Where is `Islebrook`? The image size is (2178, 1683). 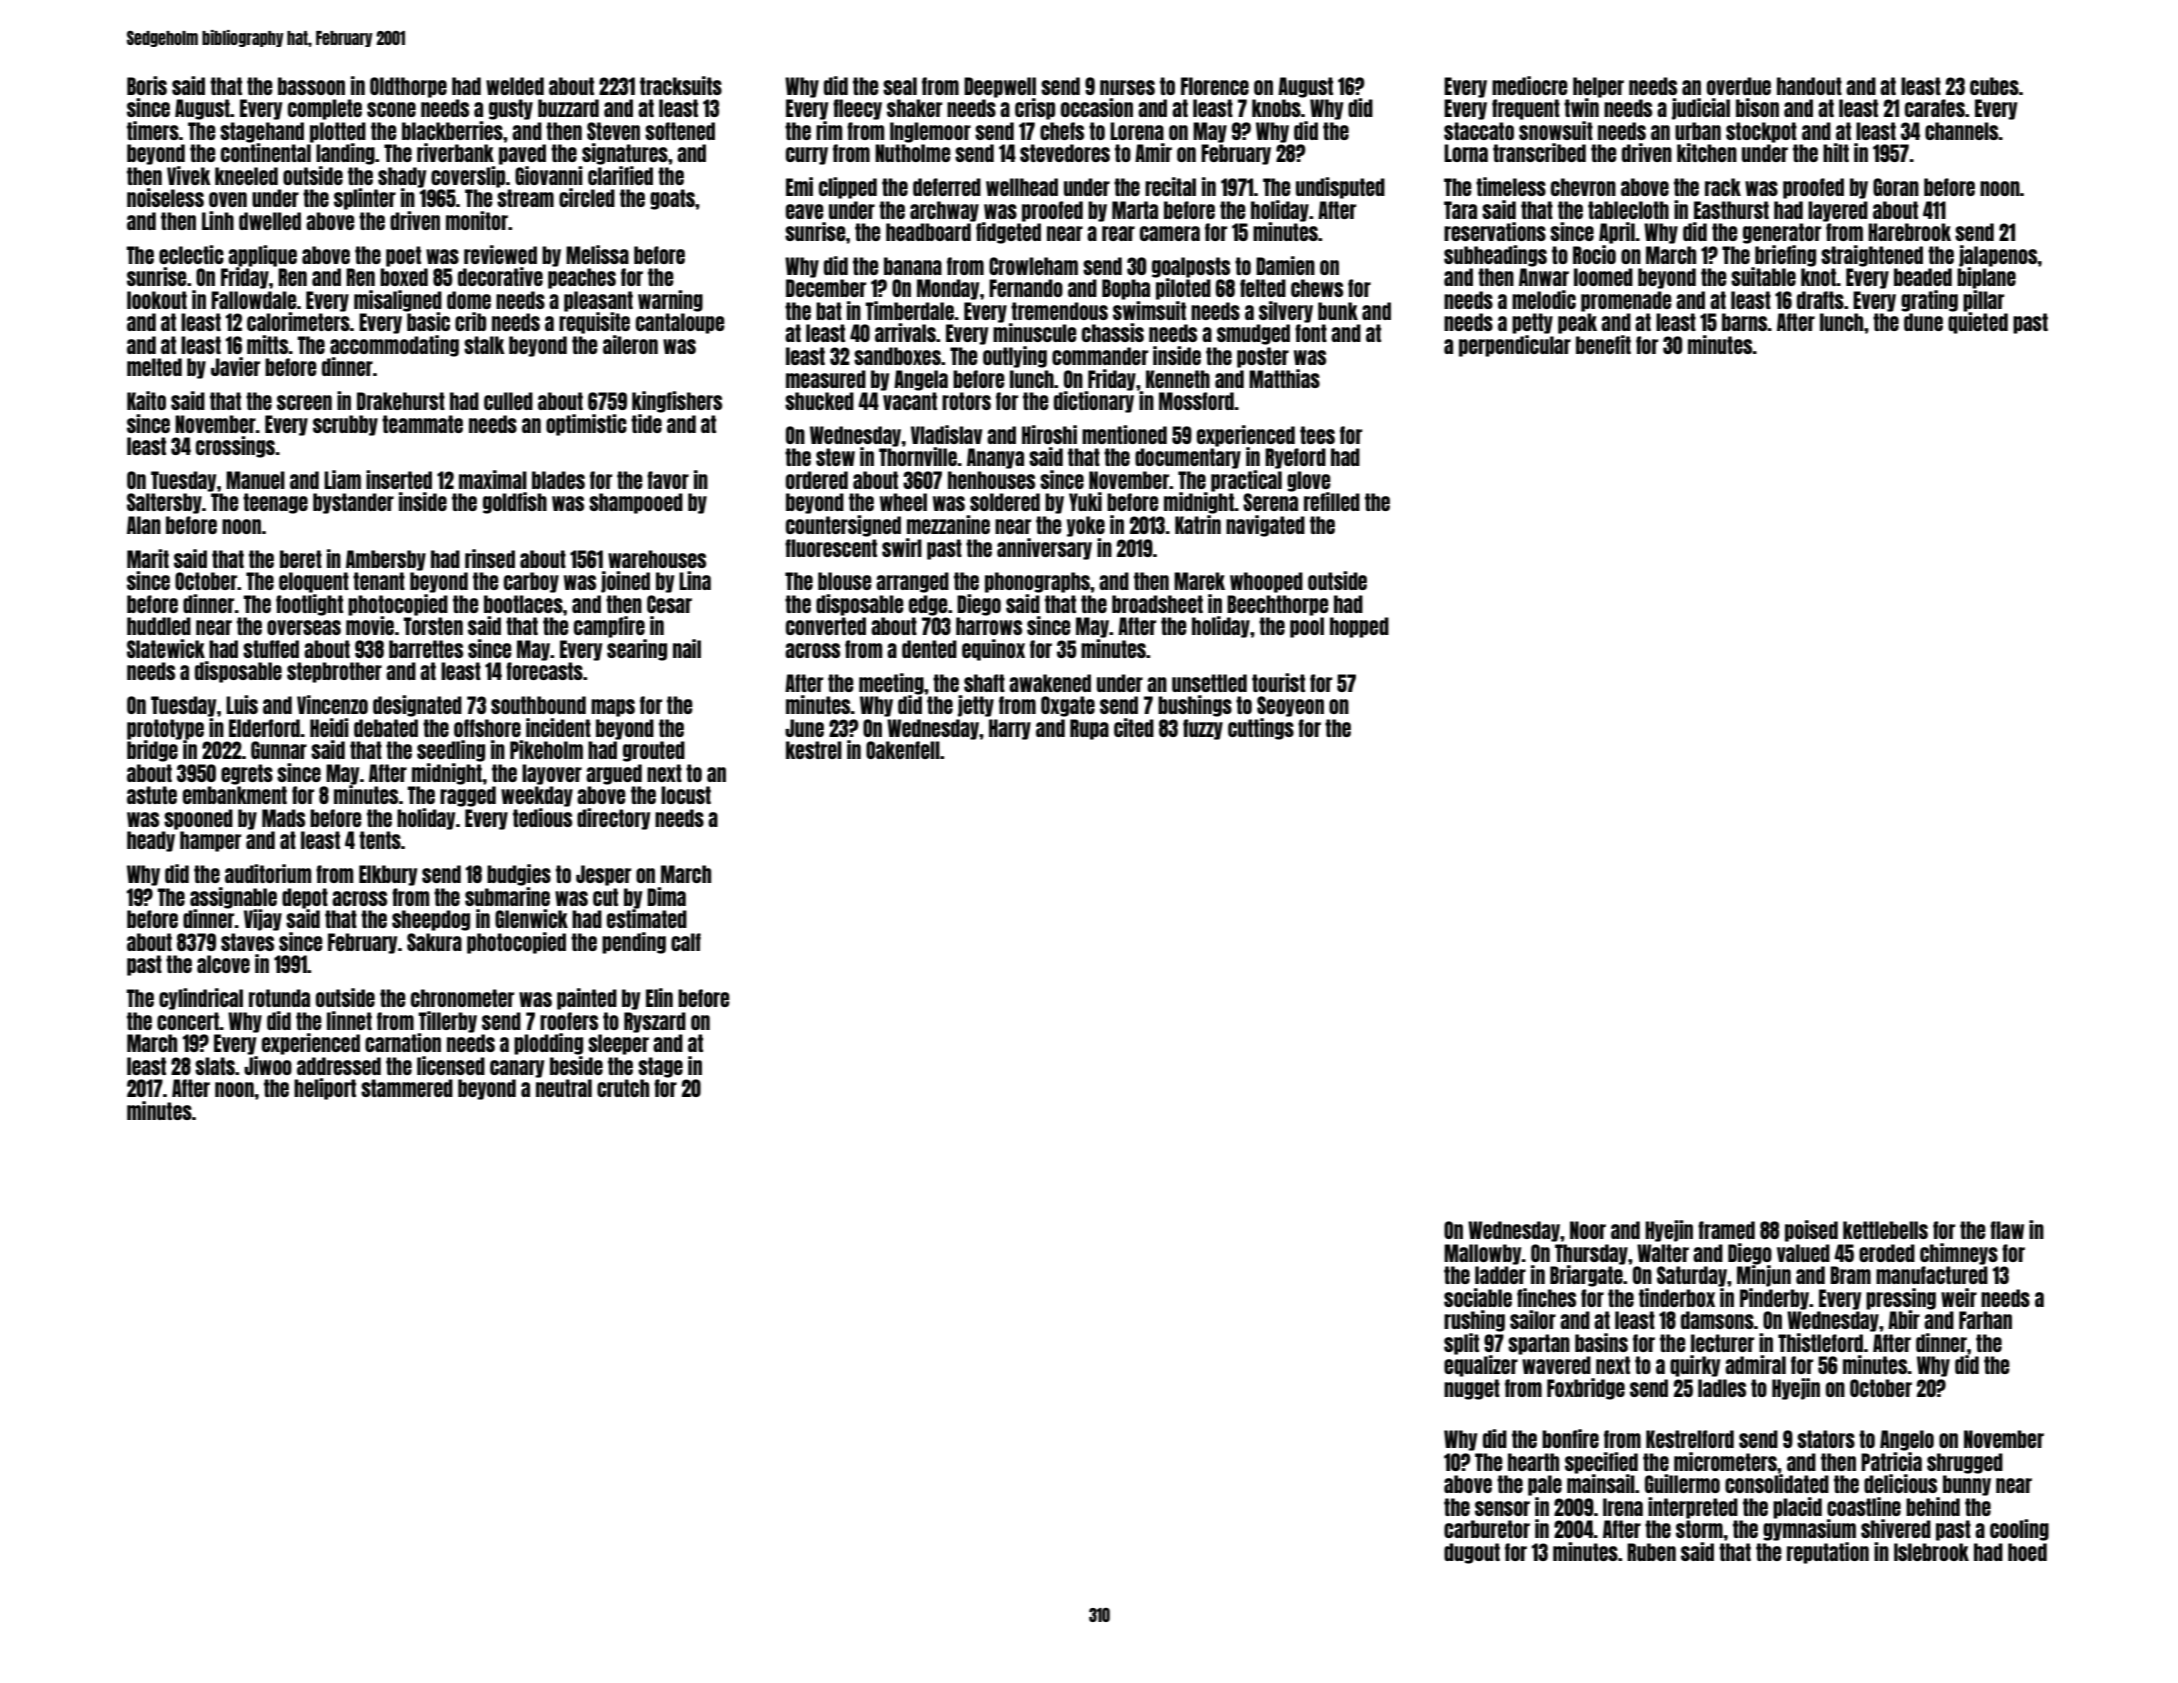 Islebrook is located at coordinates (1931, 1552).
